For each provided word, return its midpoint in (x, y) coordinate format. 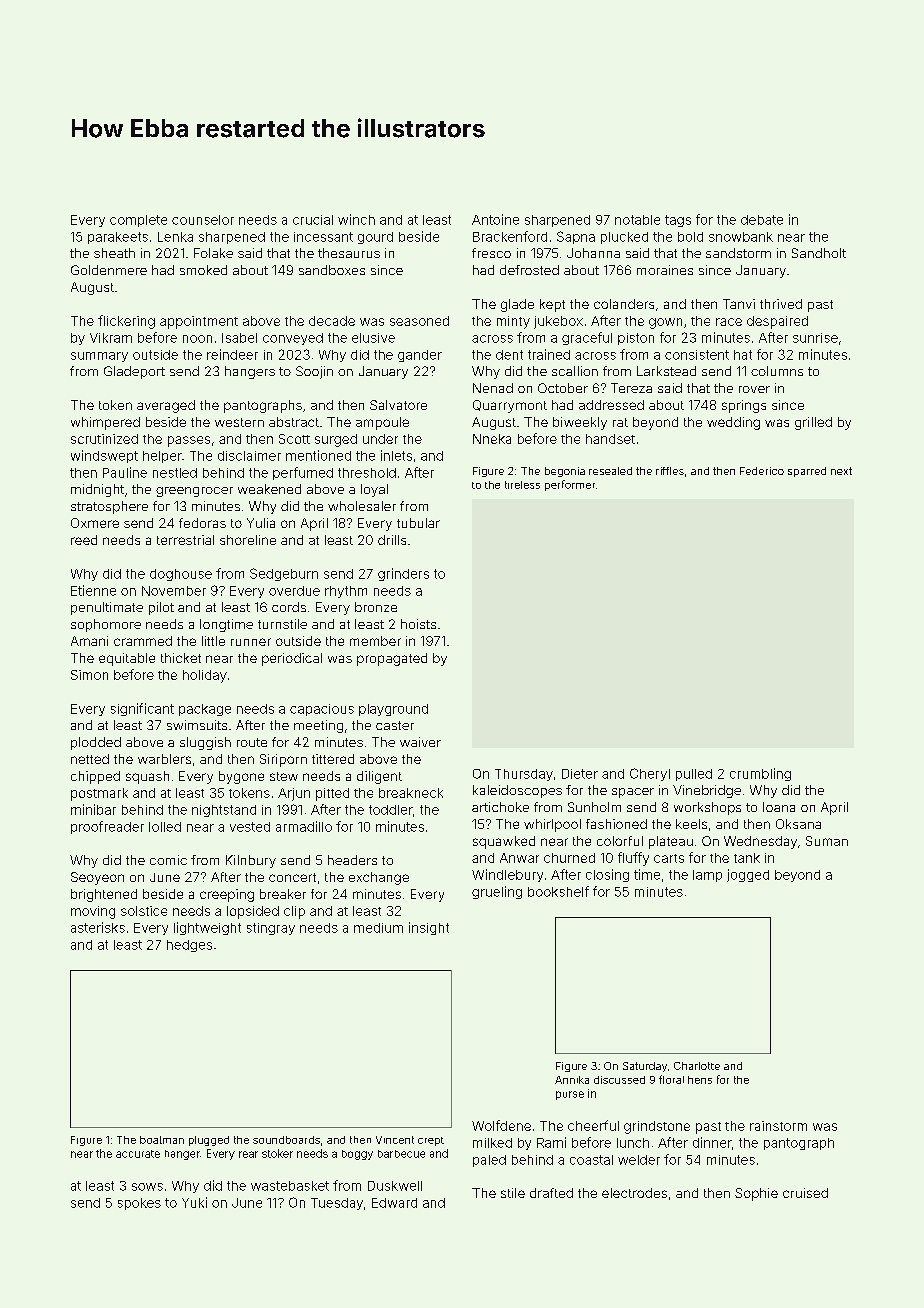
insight (429, 928)
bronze (376, 607)
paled (489, 1161)
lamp (707, 876)
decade (332, 321)
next (841, 471)
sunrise (815, 338)
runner (251, 642)
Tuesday (337, 1204)
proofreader (107, 827)
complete (138, 221)
